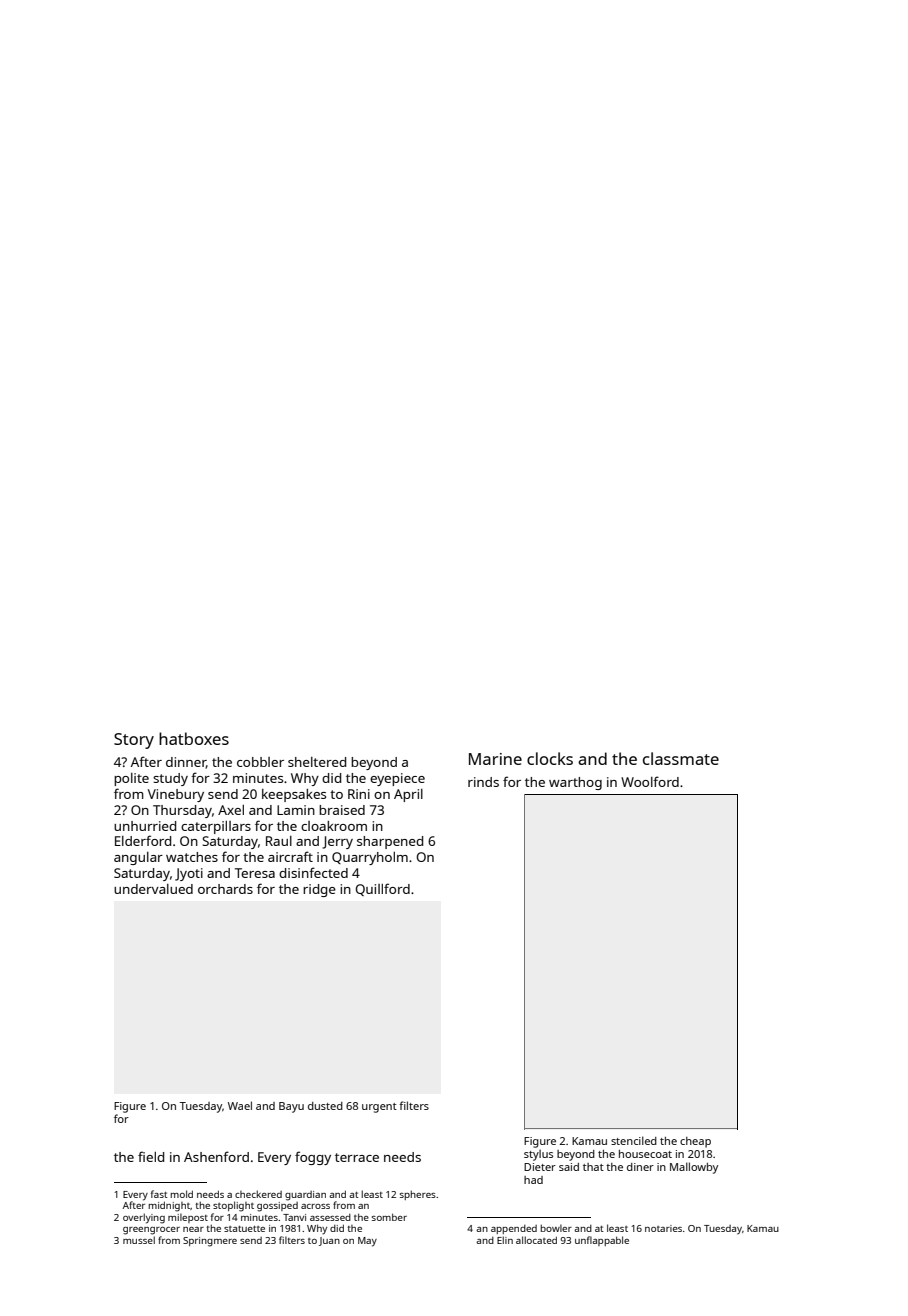 This document has height=1316, width=908. What do you see at coordinates (681, 758) in the document?
I see `classmate` at bounding box center [681, 758].
